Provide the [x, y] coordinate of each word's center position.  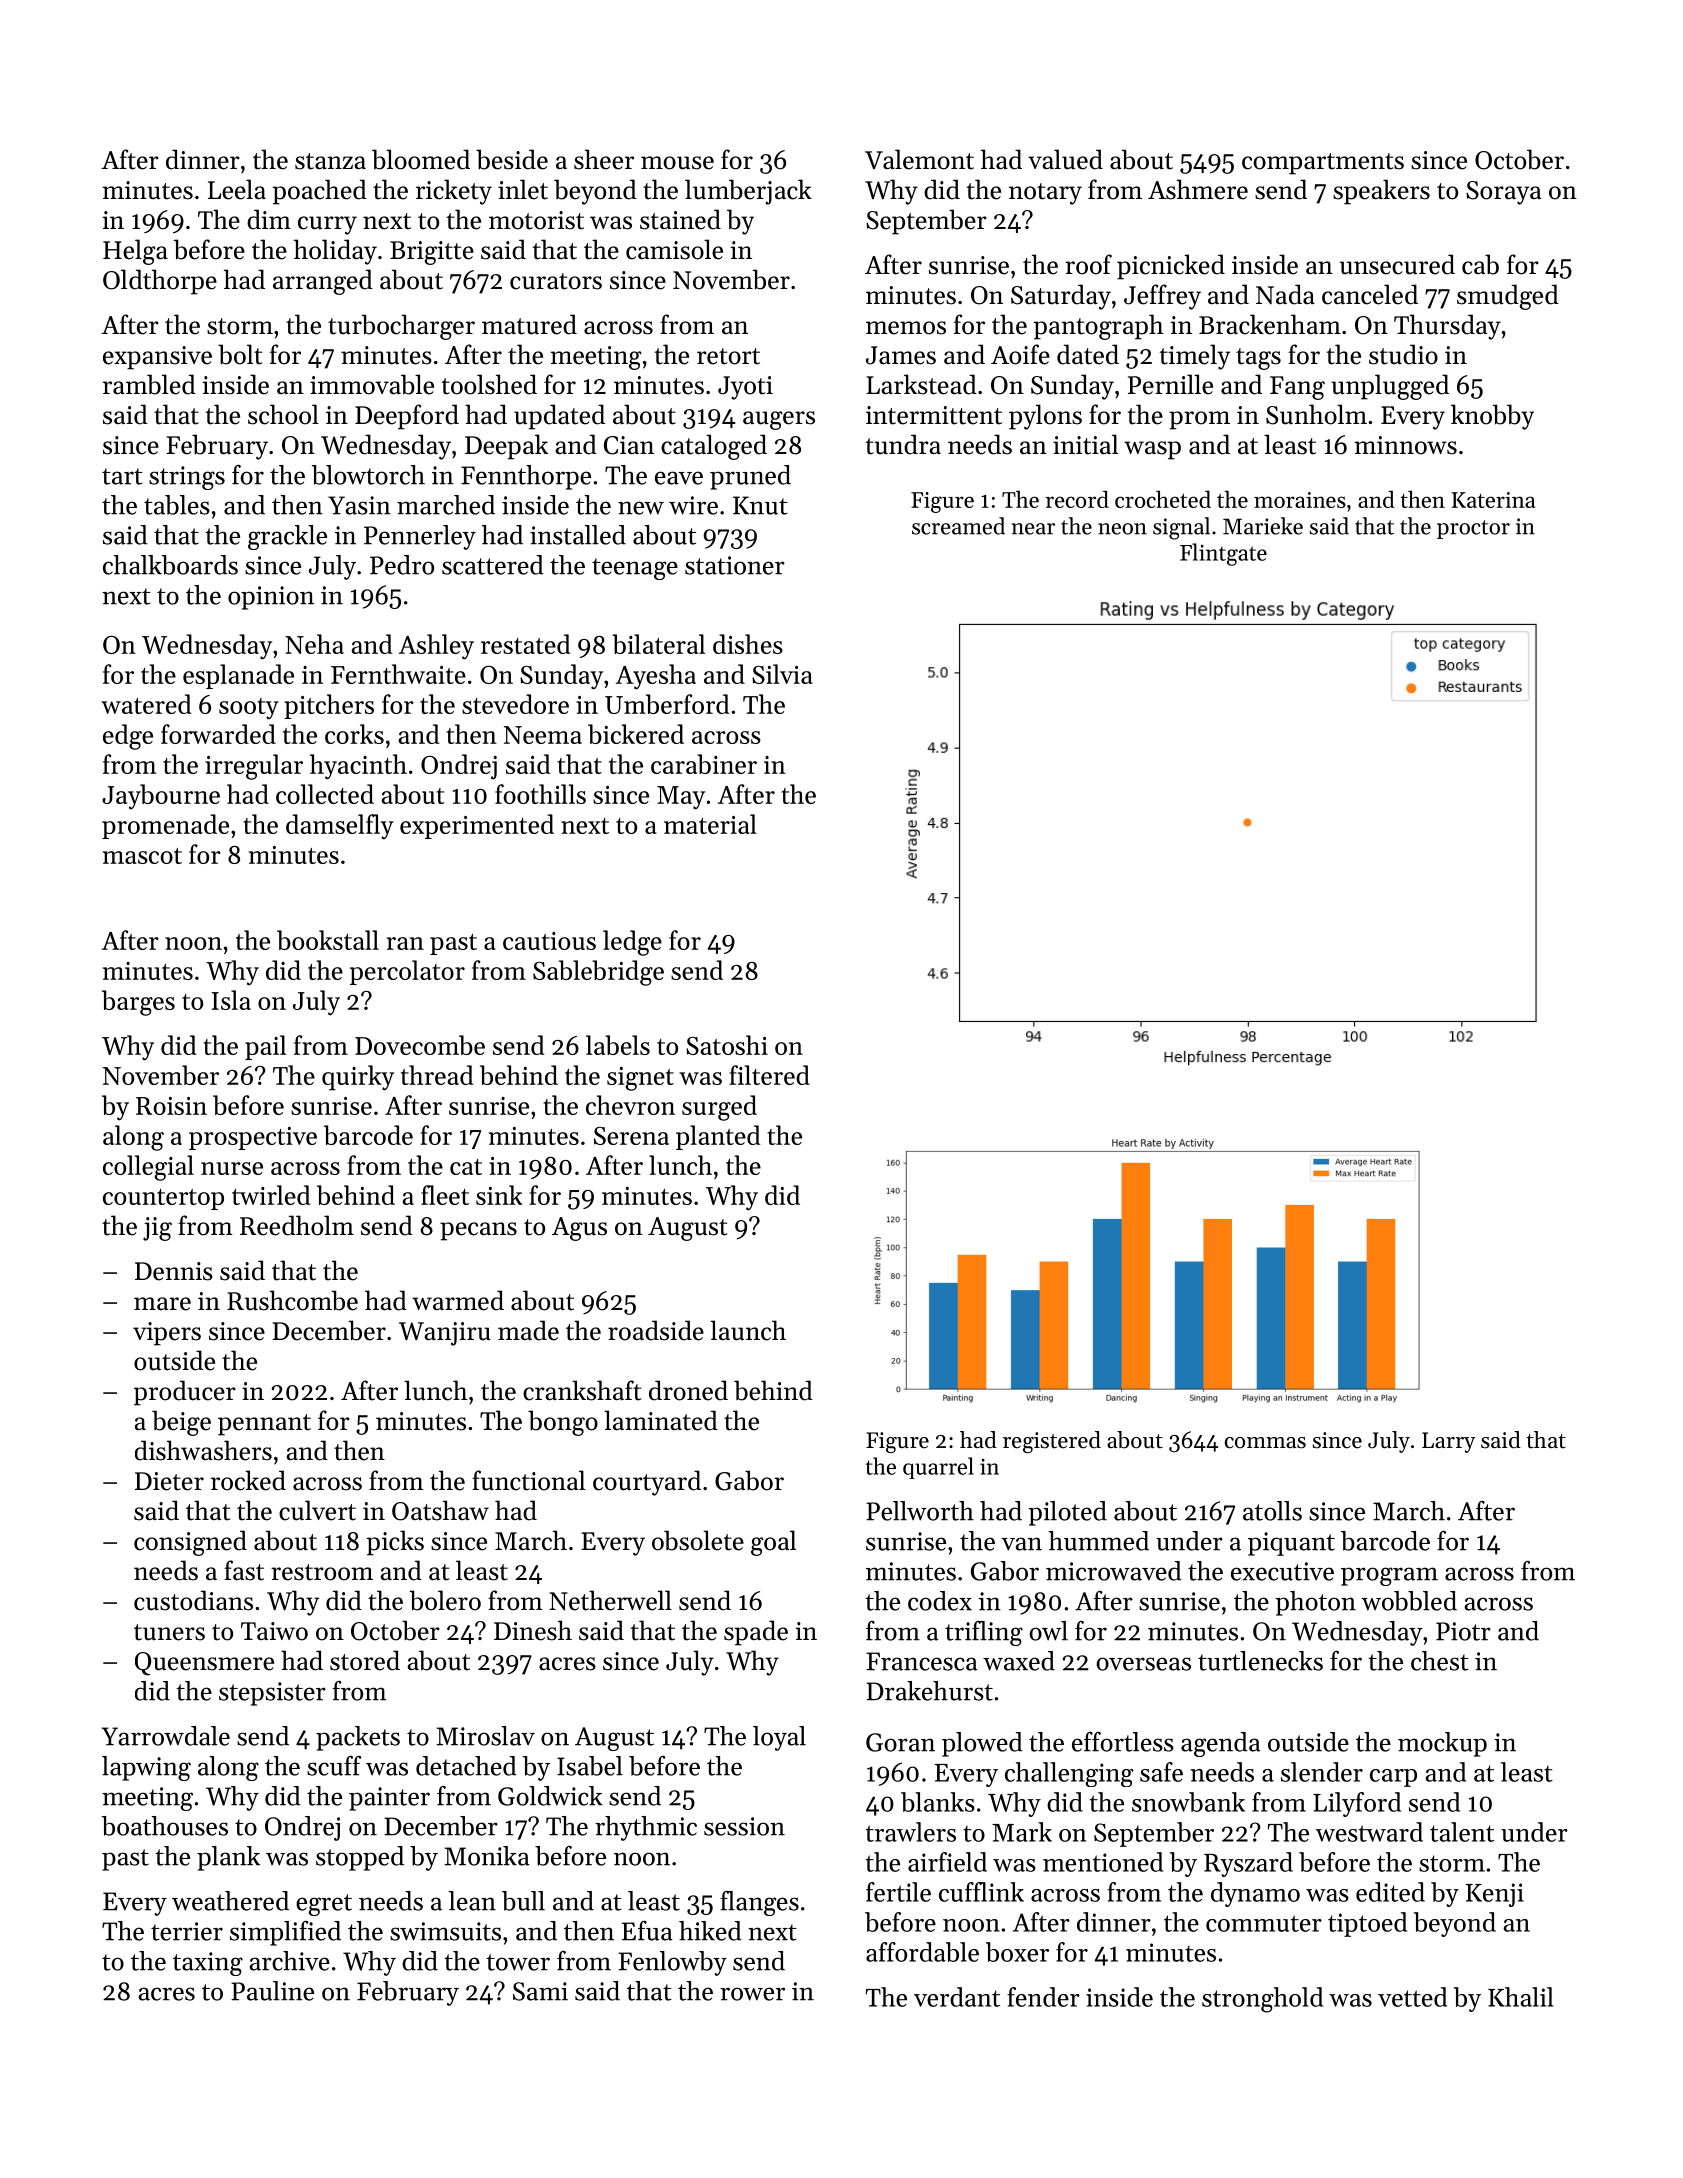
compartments [1323, 164]
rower [752, 1994]
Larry [1448, 1442]
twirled [271, 1195]
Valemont [919, 159]
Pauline [272, 1991]
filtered [769, 1075]
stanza [330, 161]
